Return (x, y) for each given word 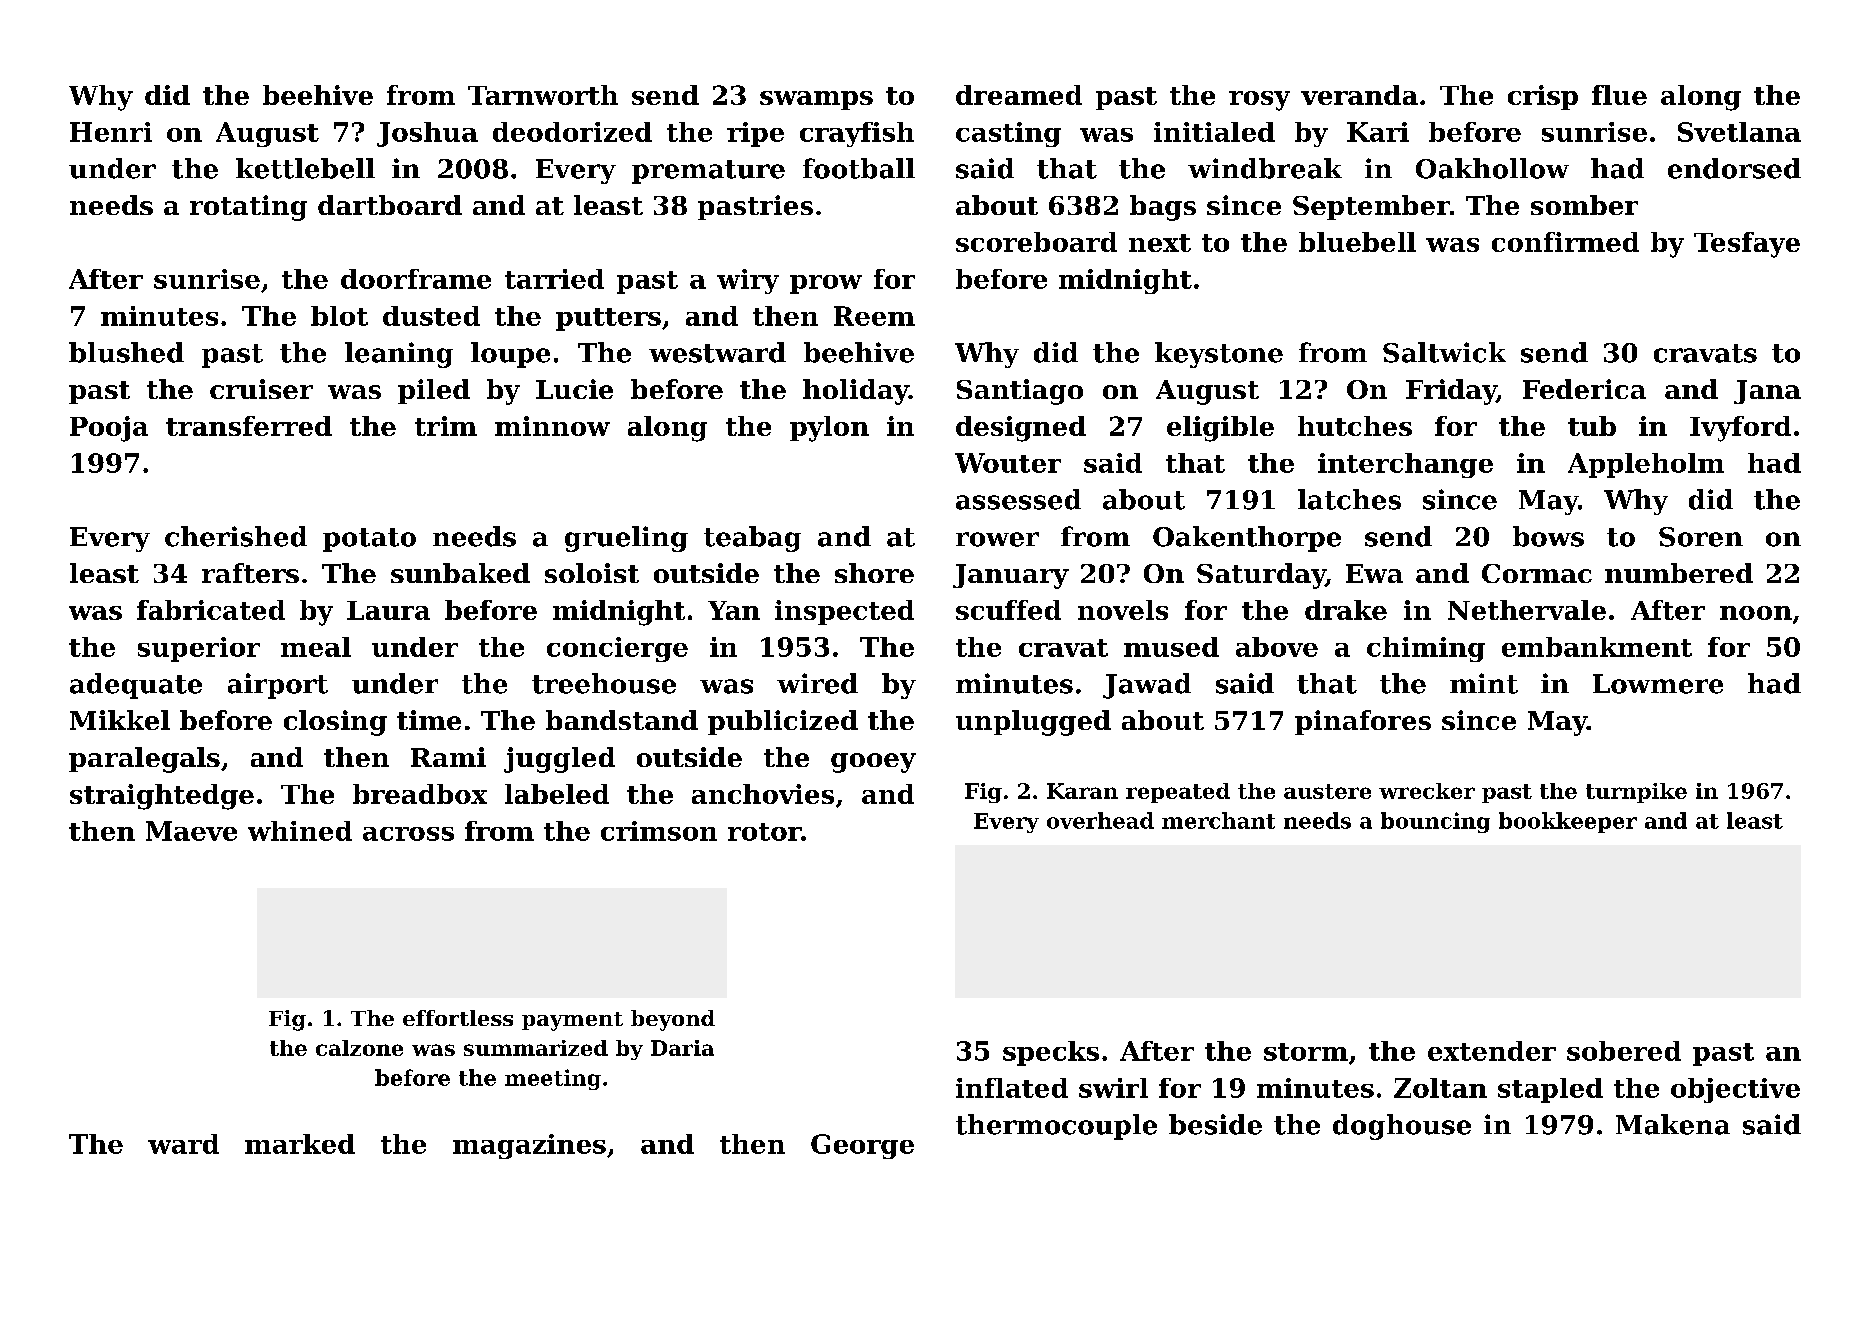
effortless (458, 1018)
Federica (1584, 389)
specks (1051, 1053)
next (1160, 243)
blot (339, 316)
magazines (529, 1146)
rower (997, 539)
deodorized (572, 132)
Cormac (1537, 573)
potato (369, 540)
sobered (1624, 1051)
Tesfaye (1747, 245)
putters (608, 319)
